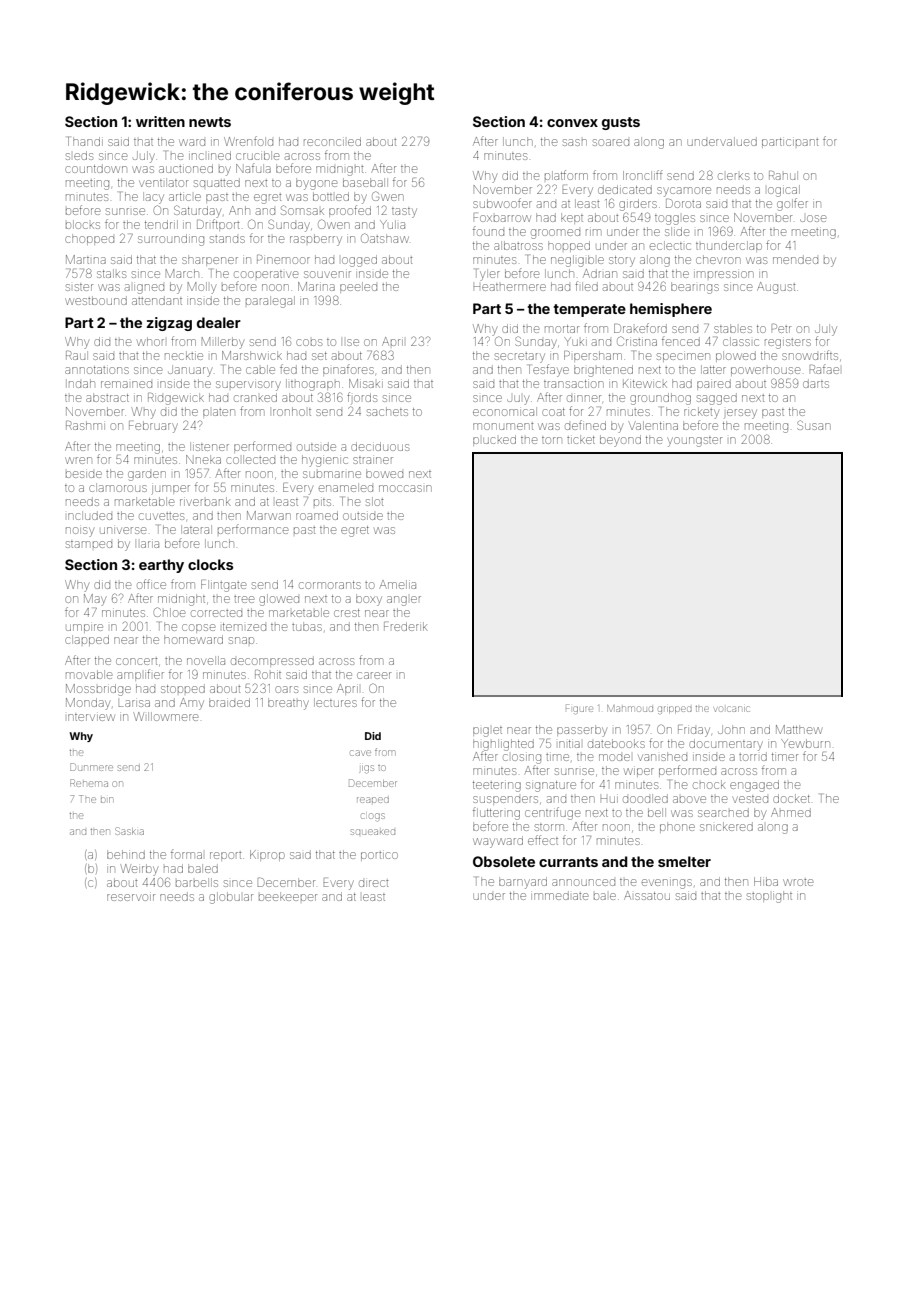 This screenshot has width=908, height=1316. Describe the element at coordinates (765, 371) in the screenshot. I see `powerhouse` at that location.
